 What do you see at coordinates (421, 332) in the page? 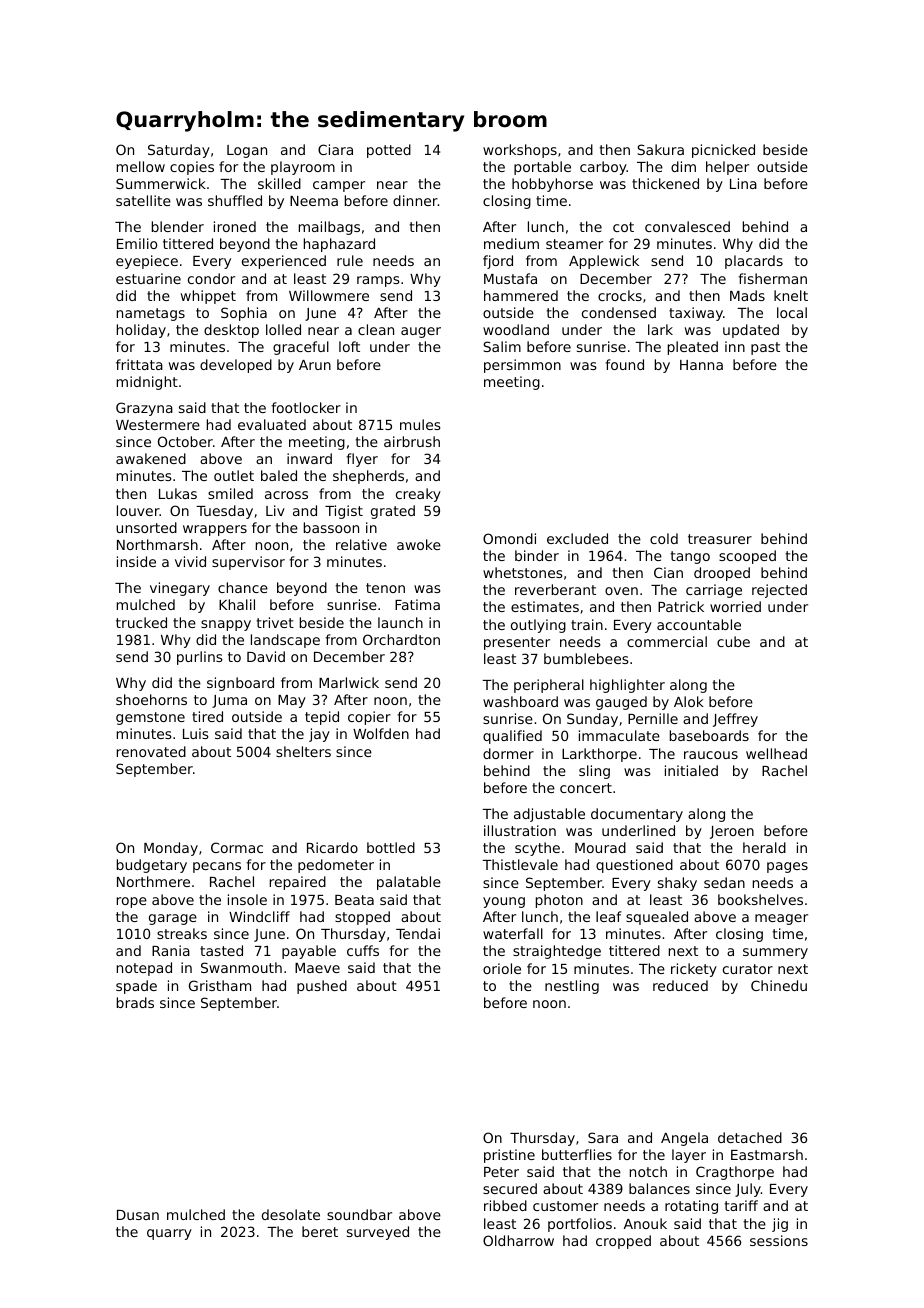
I see `auger` at bounding box center [421, 332].
